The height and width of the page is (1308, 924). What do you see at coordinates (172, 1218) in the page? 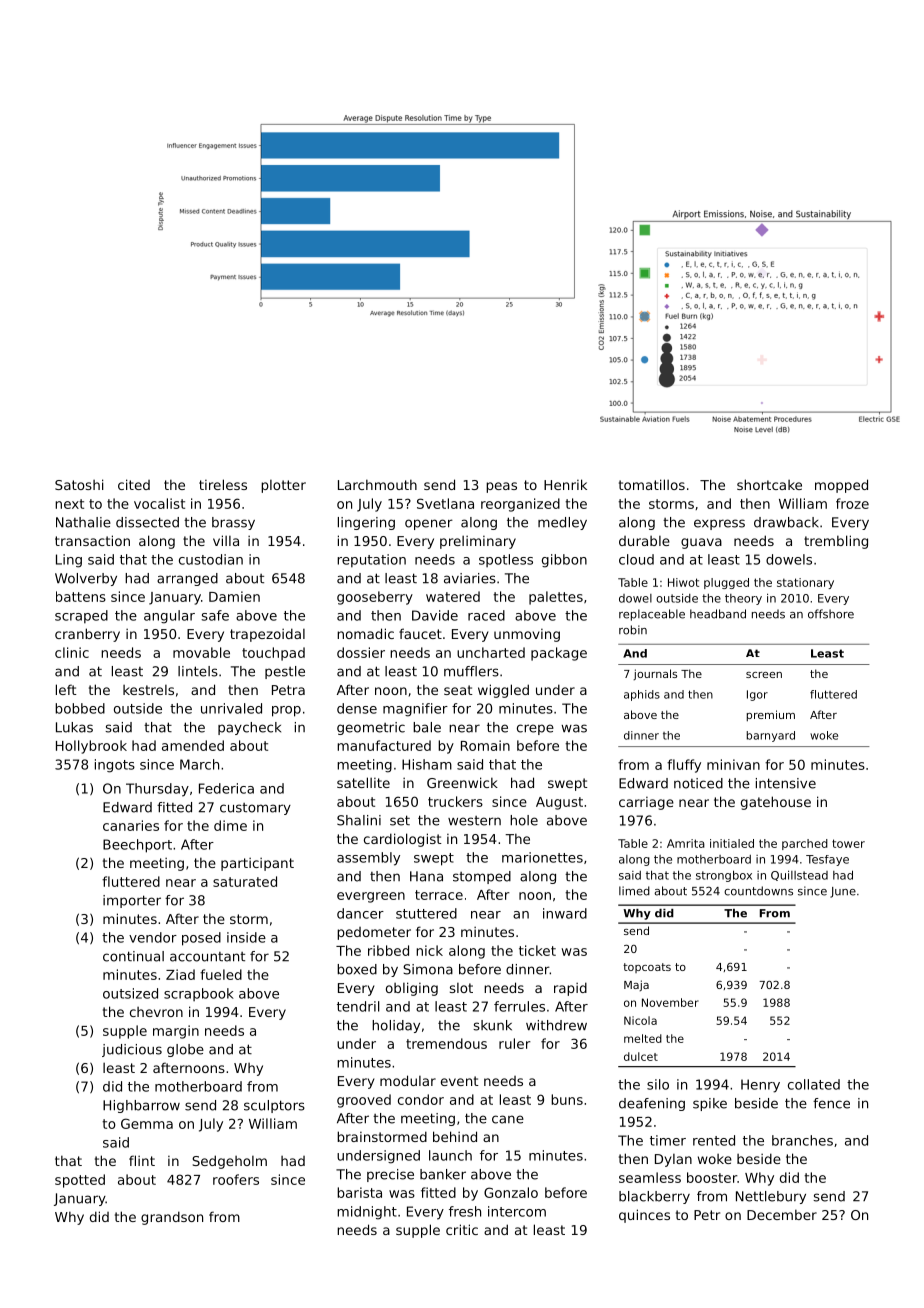
I see `grandson` at bounding box center [172, 1218].
